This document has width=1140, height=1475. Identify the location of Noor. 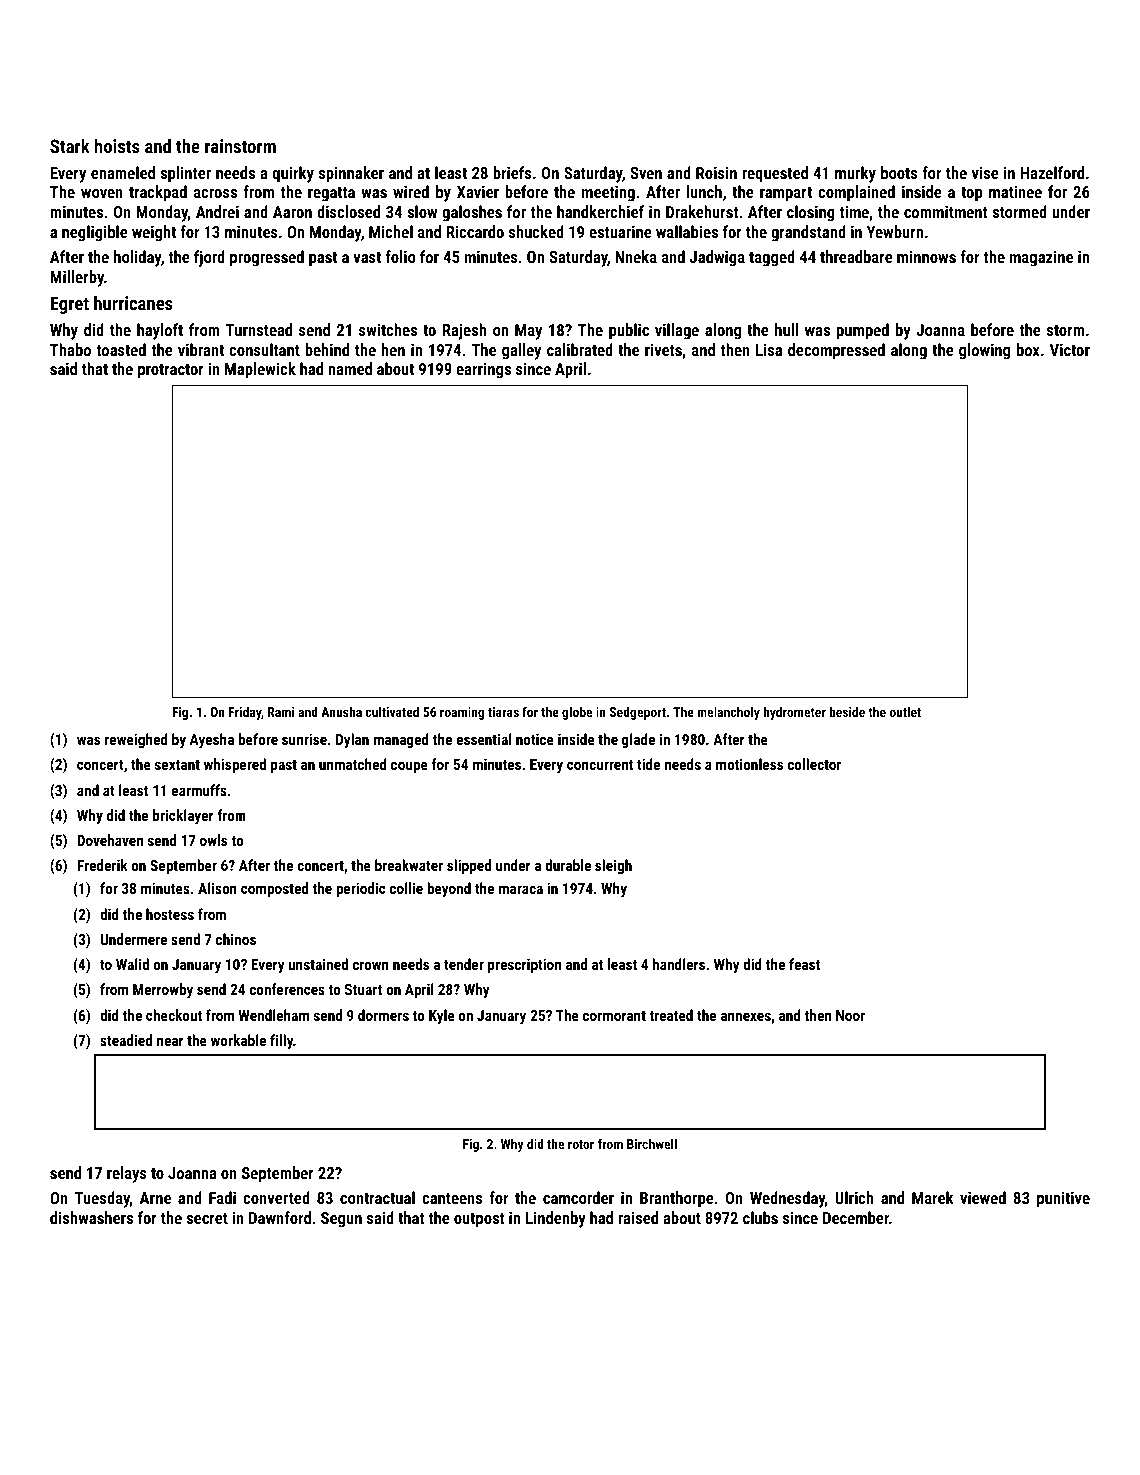
(850, 1015).
